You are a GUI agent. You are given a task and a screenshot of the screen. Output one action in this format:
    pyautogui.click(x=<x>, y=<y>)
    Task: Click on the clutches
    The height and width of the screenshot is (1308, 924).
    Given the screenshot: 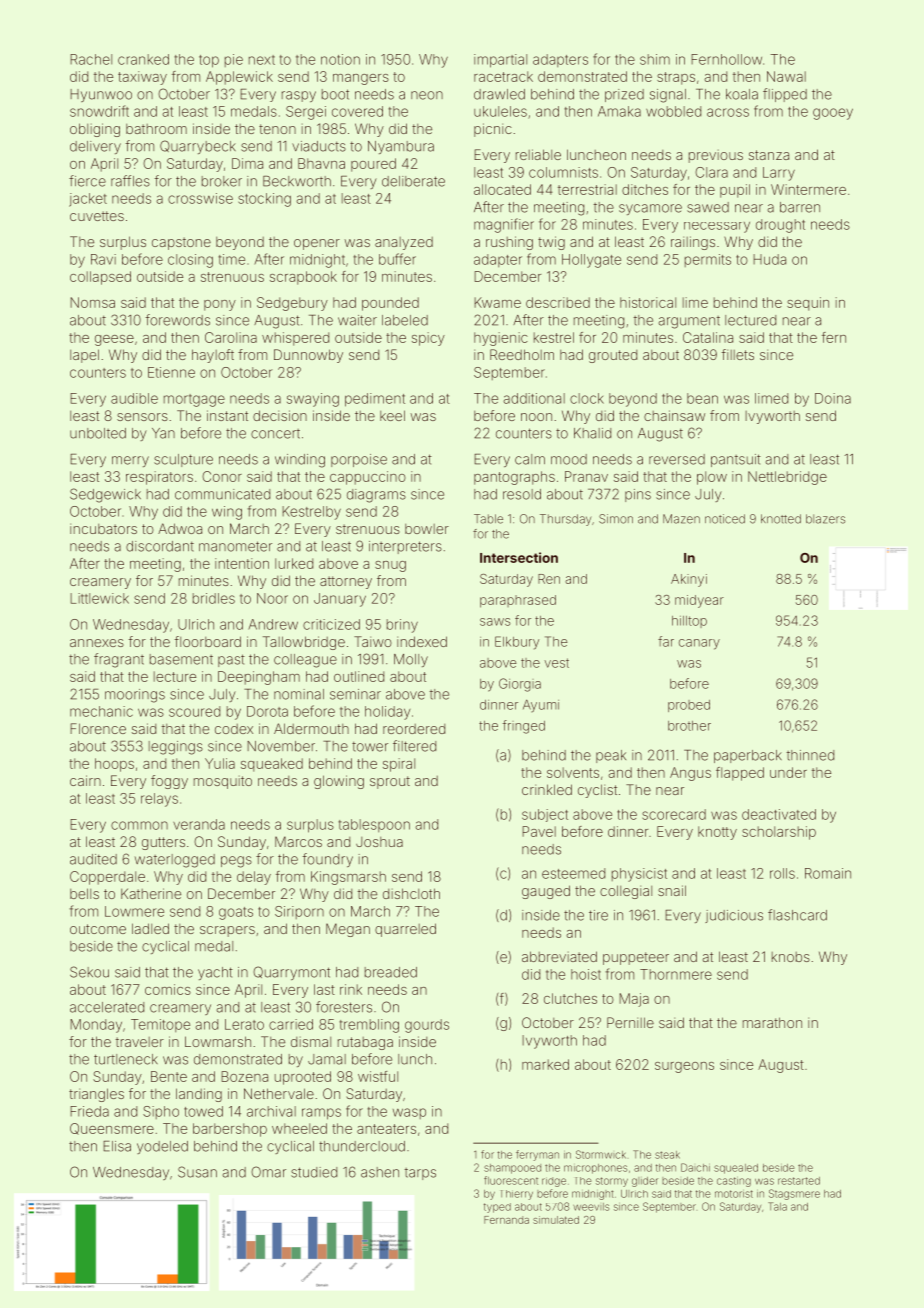 What is the action you would take?
    pyautogui.click(x=570, y=998)
